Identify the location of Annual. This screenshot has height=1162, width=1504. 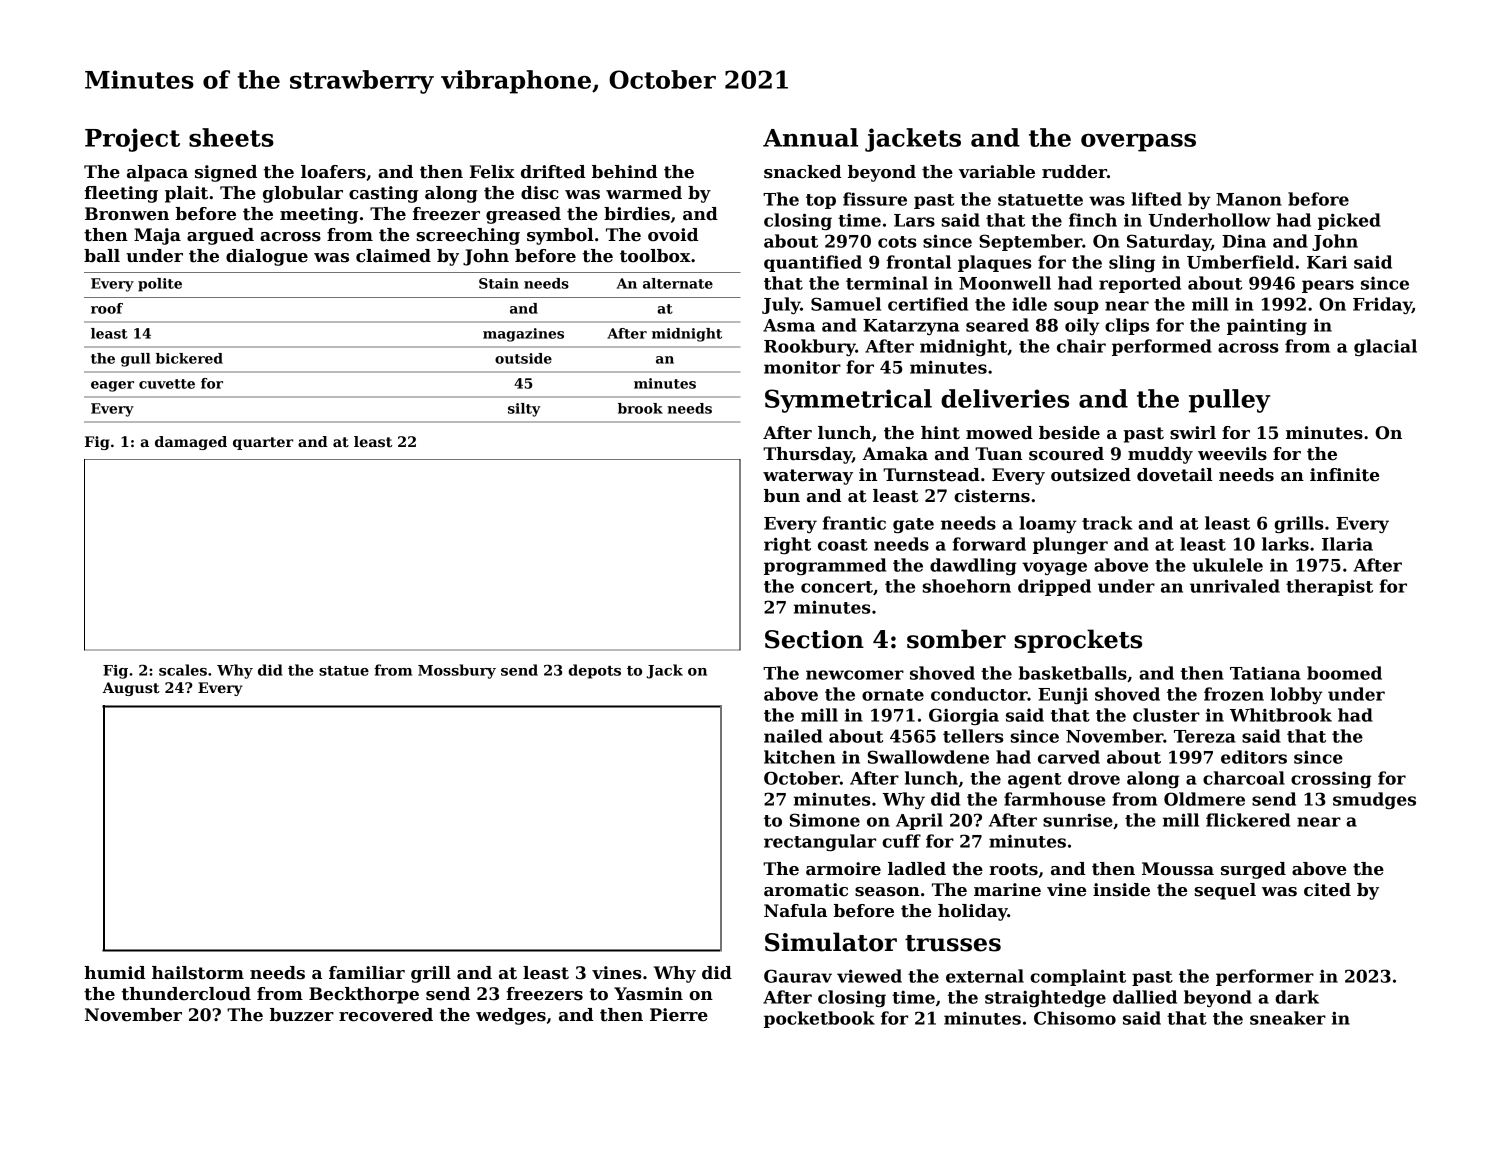
(810, 137).
